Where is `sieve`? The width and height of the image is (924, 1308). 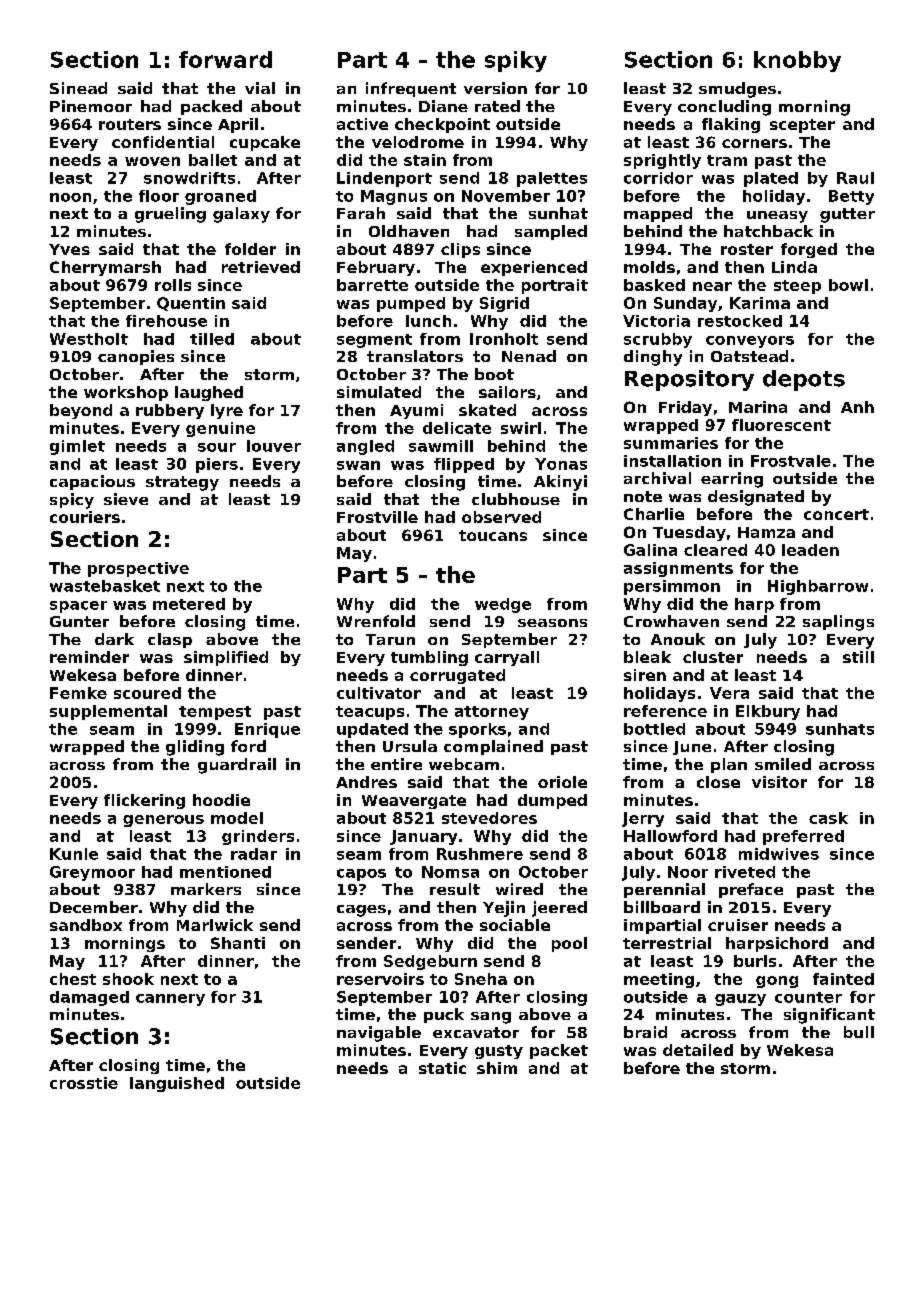 sieve is located at coordinates (126, 499).
